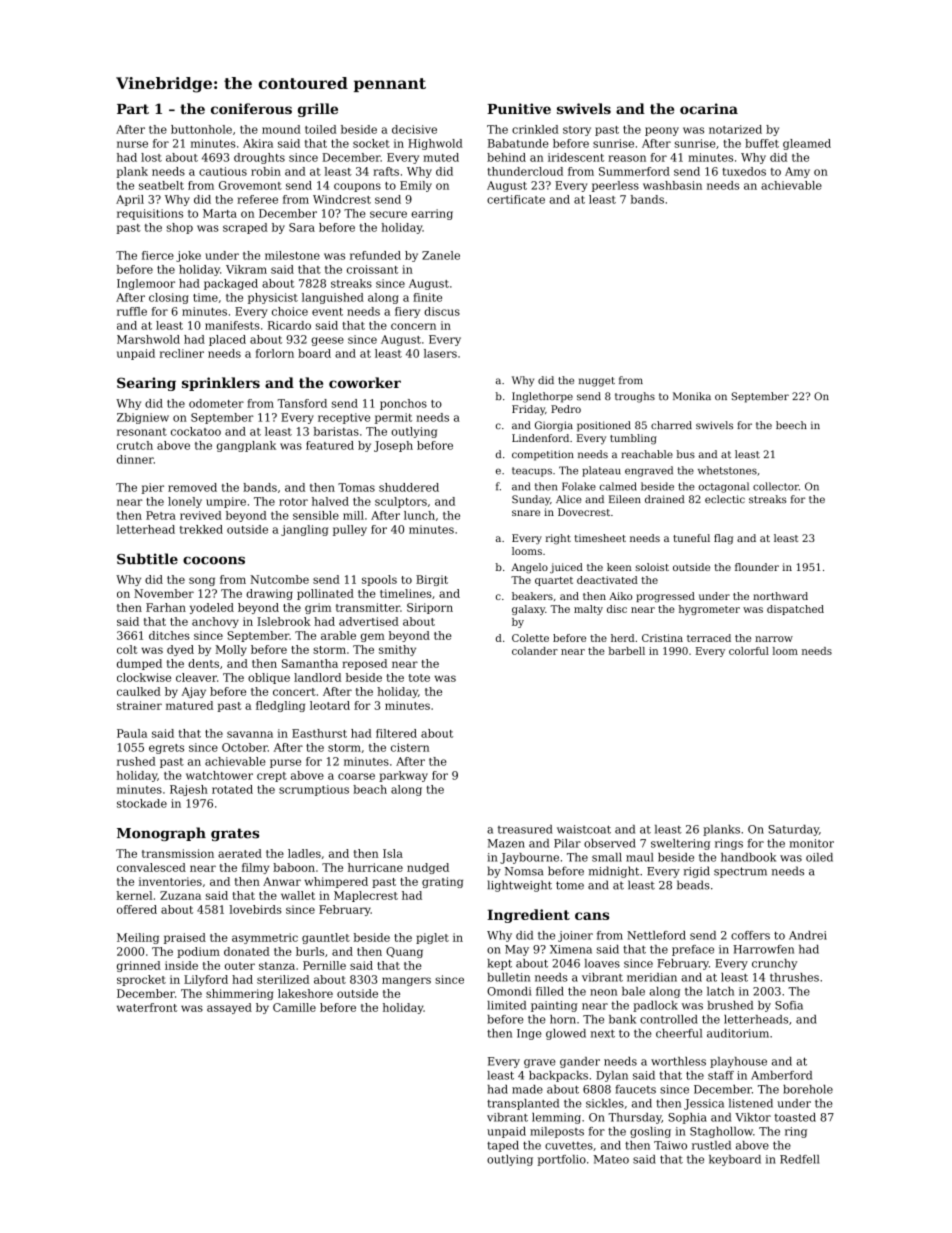 Image resolution: width=952 pixels, height=1233 pixels. What do you see at coordinates (214, 560) in the page?
I see `cocoons` at bounding box center [214, 560].
